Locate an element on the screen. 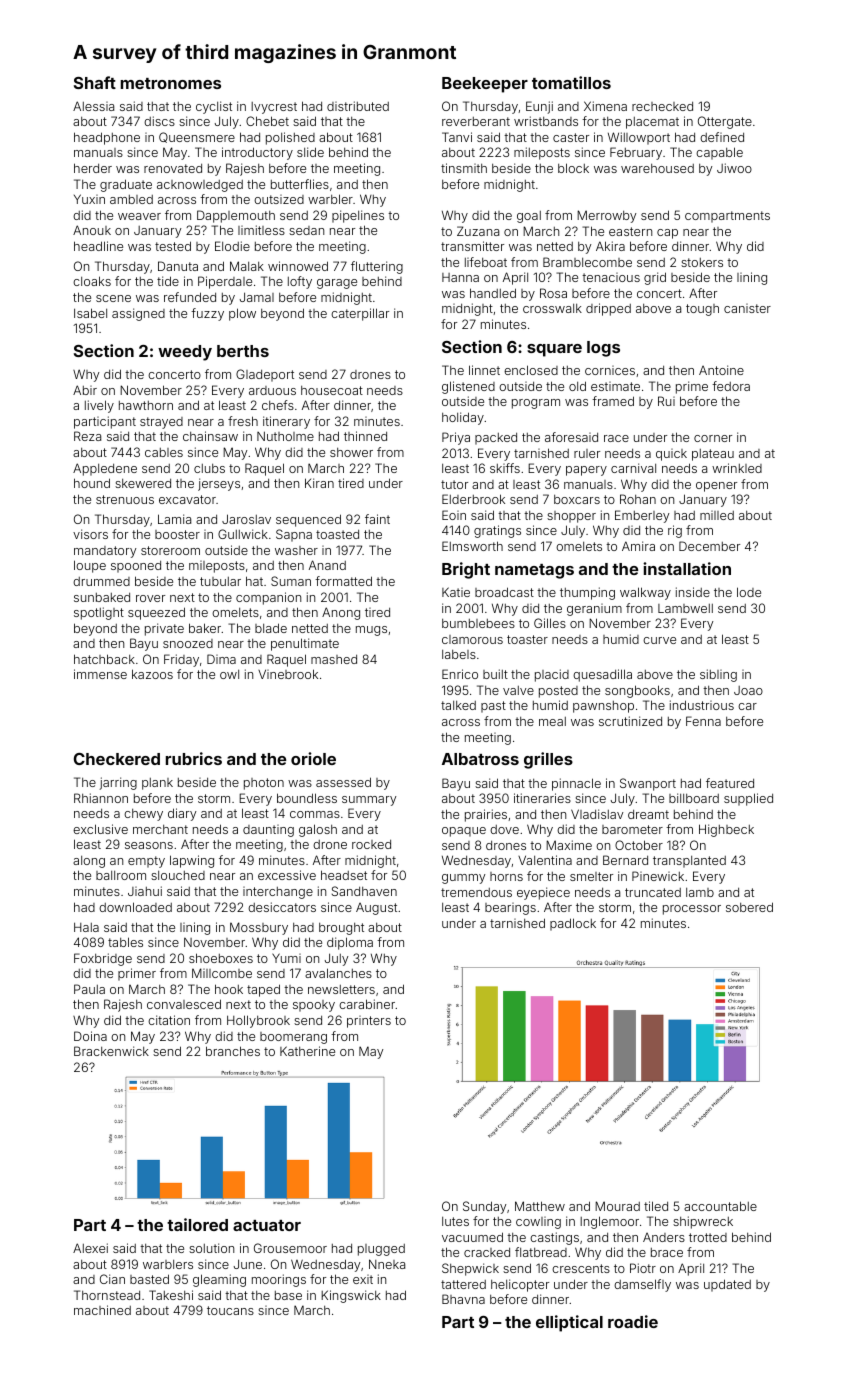 The width and height of the screenshot is (849, 1400). machined is located at coordinates (102, 1310).
